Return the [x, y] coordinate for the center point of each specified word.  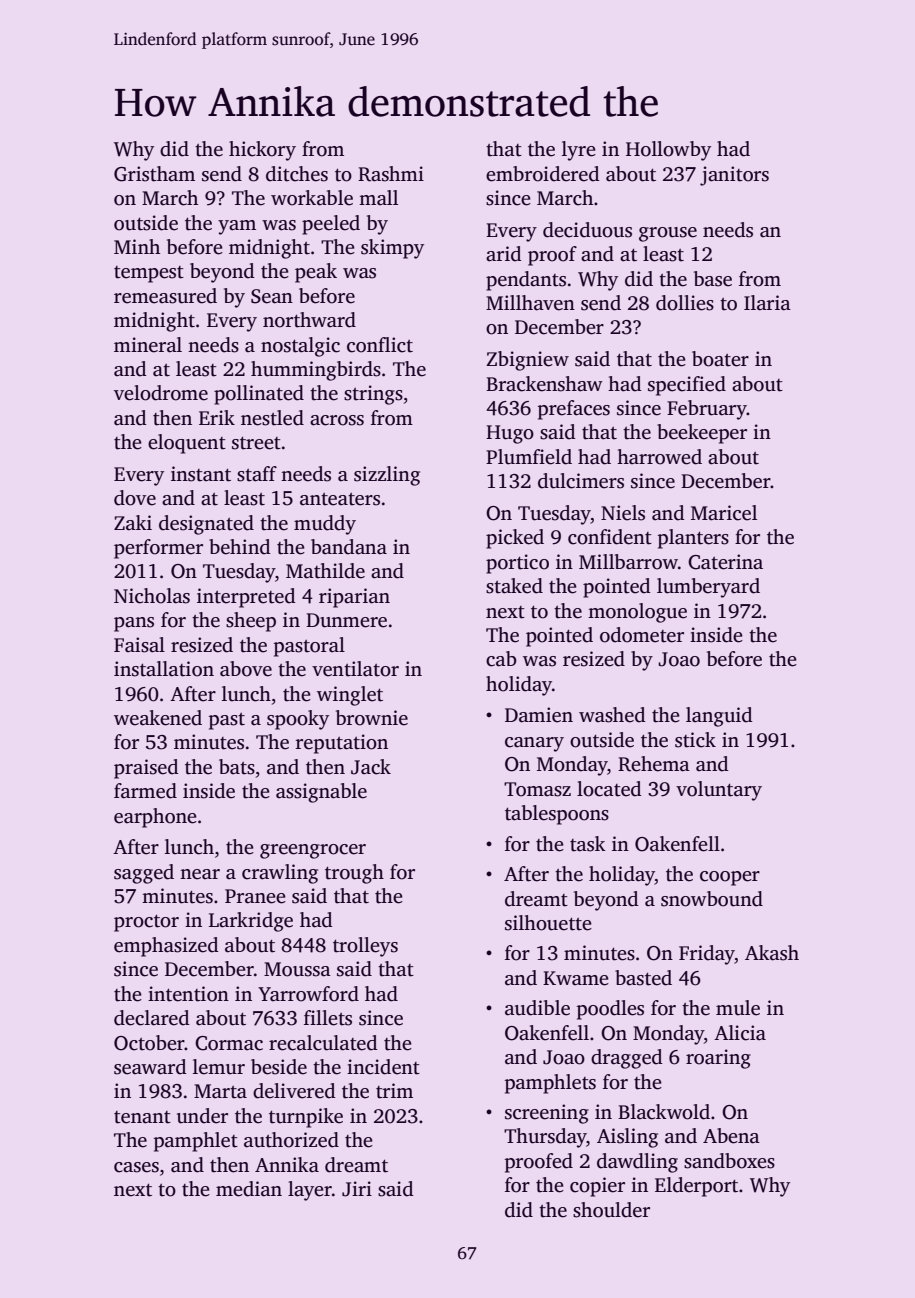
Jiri [357, 1189]
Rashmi [391, 174]
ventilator [355, 669]
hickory [262, 151]
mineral [148, 345]
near [200, 874]
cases [136, 1167]
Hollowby [668, 151]
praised [146, 769]
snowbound [712, 899]
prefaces [574, 410]
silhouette [548, 923]
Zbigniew [527, 361]
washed [612, 715]
